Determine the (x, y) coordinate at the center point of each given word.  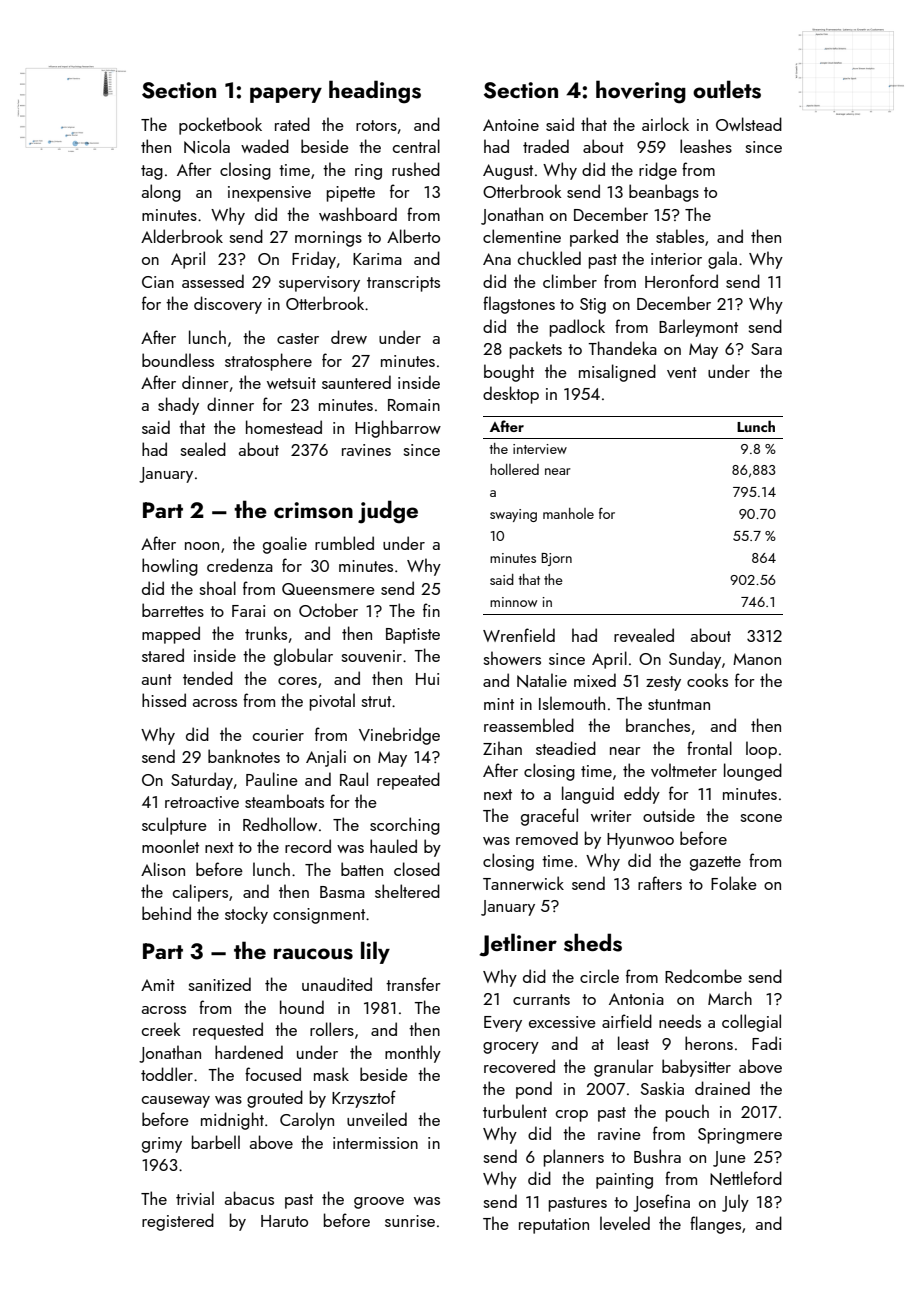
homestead (284, 427)
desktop (511, 395)
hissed (164, 700)
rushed (416, 169)
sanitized (219, 984)
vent (682, 372)
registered (178, 1222)
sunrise (410, 1221)
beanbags (664, 193)
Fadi (766, 1043)
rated (292, 124)
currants (541, 999)
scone (761, 818)
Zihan (502, 748)
